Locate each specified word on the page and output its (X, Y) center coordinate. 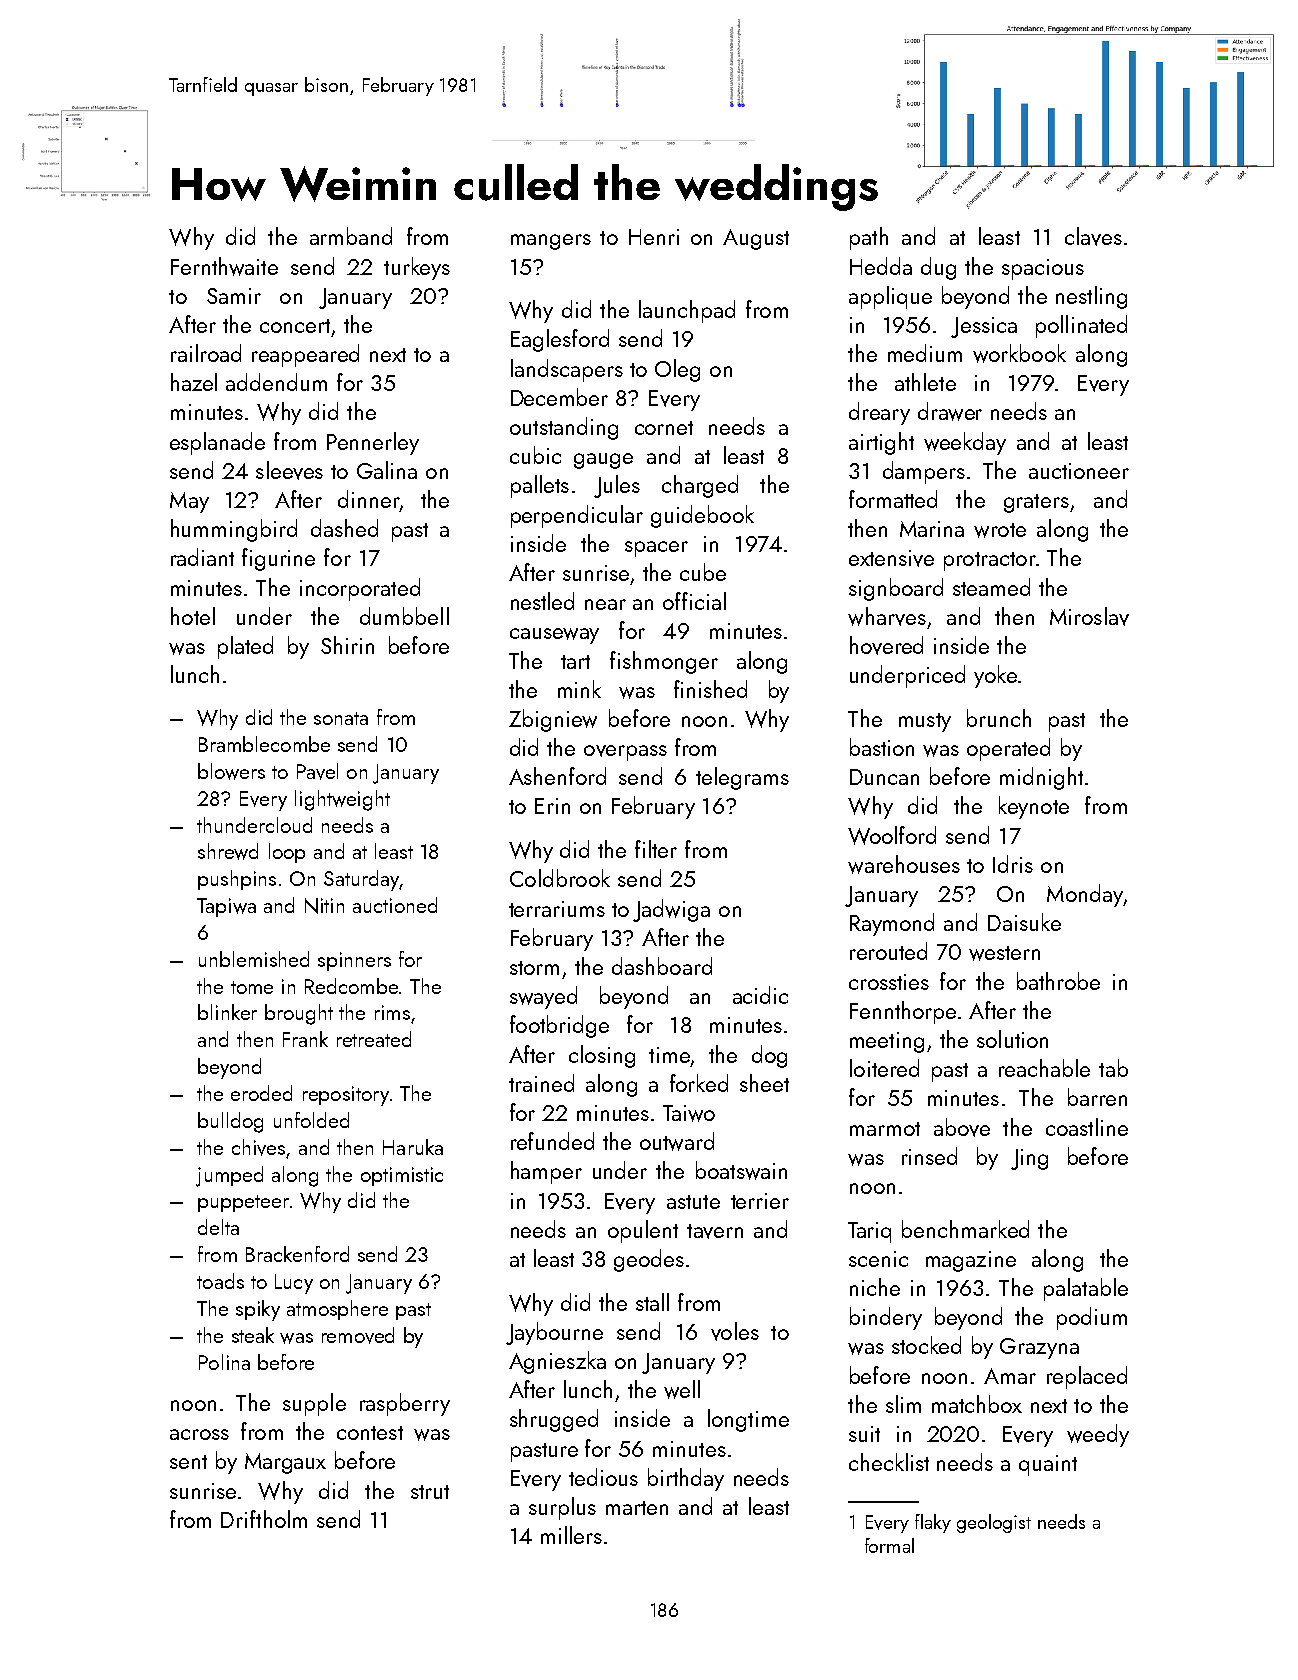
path (869, 238)
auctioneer (1079, 471)
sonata (341, 718)
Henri (654, 237)
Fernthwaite (224, 266)
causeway (554, 636)
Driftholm (264, 1519)
